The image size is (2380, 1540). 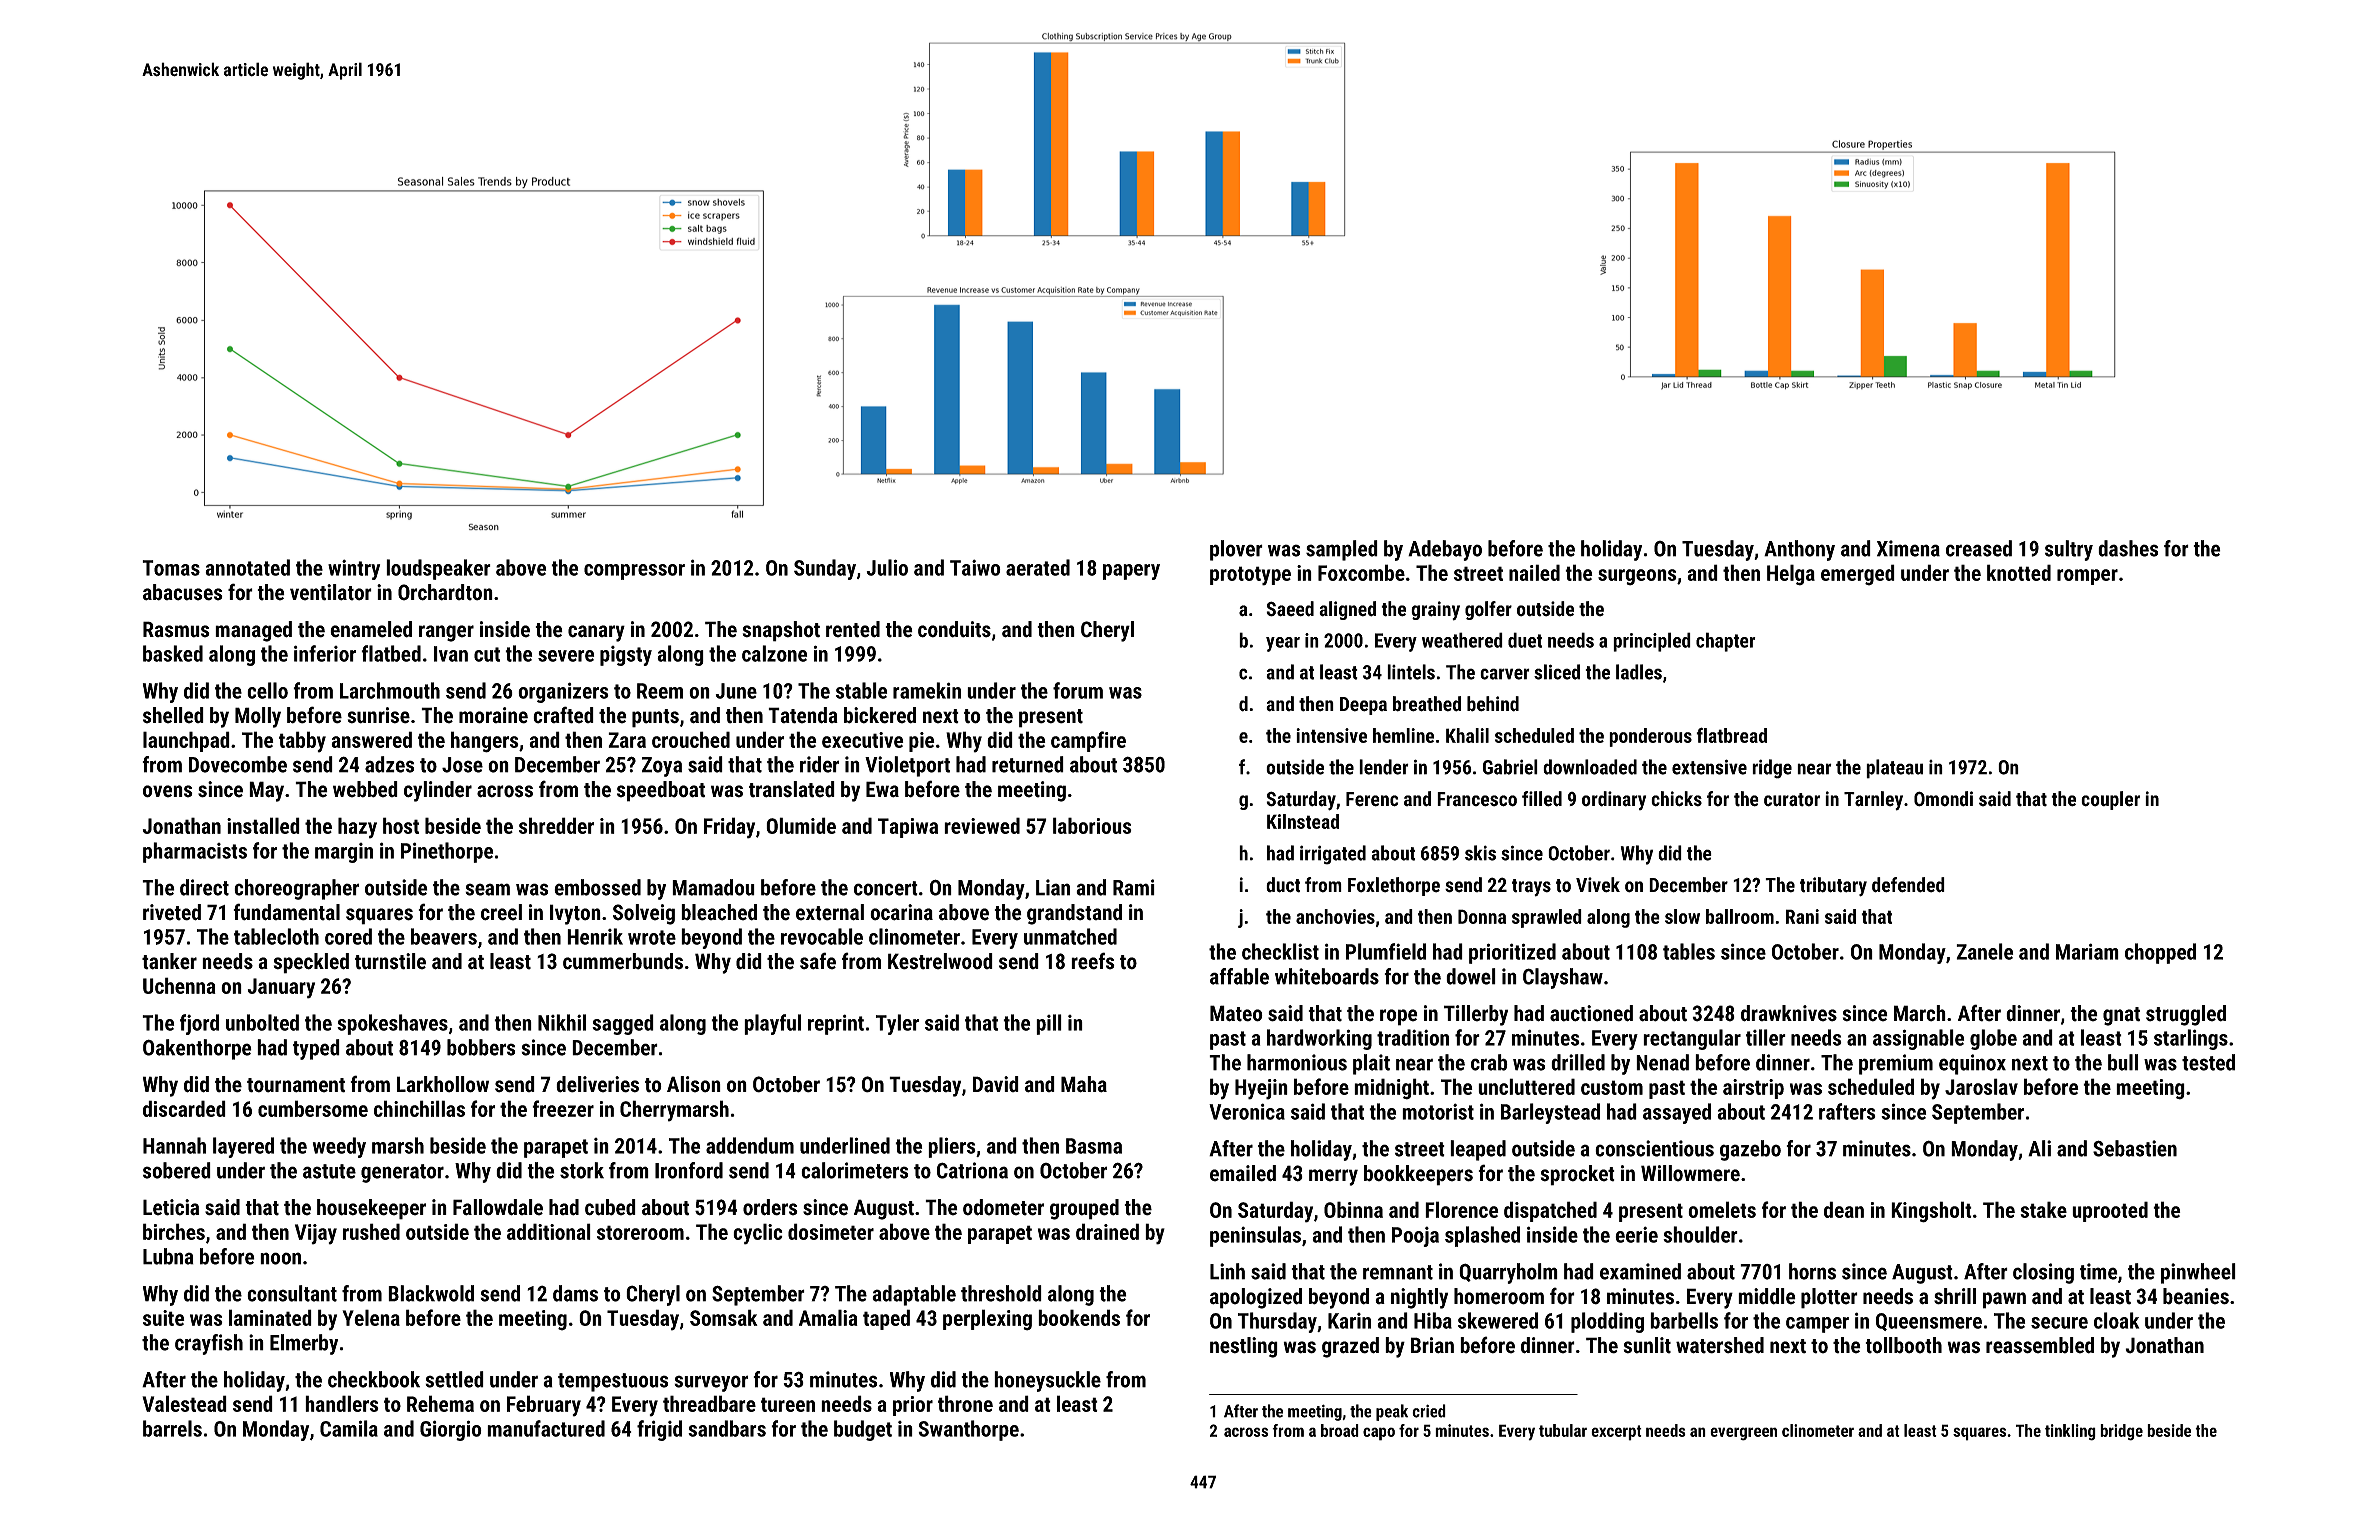 What do you see at coordinates (2128, 548) in the screenshot?
I see `dashes` at bounding box center [2128, 548].
